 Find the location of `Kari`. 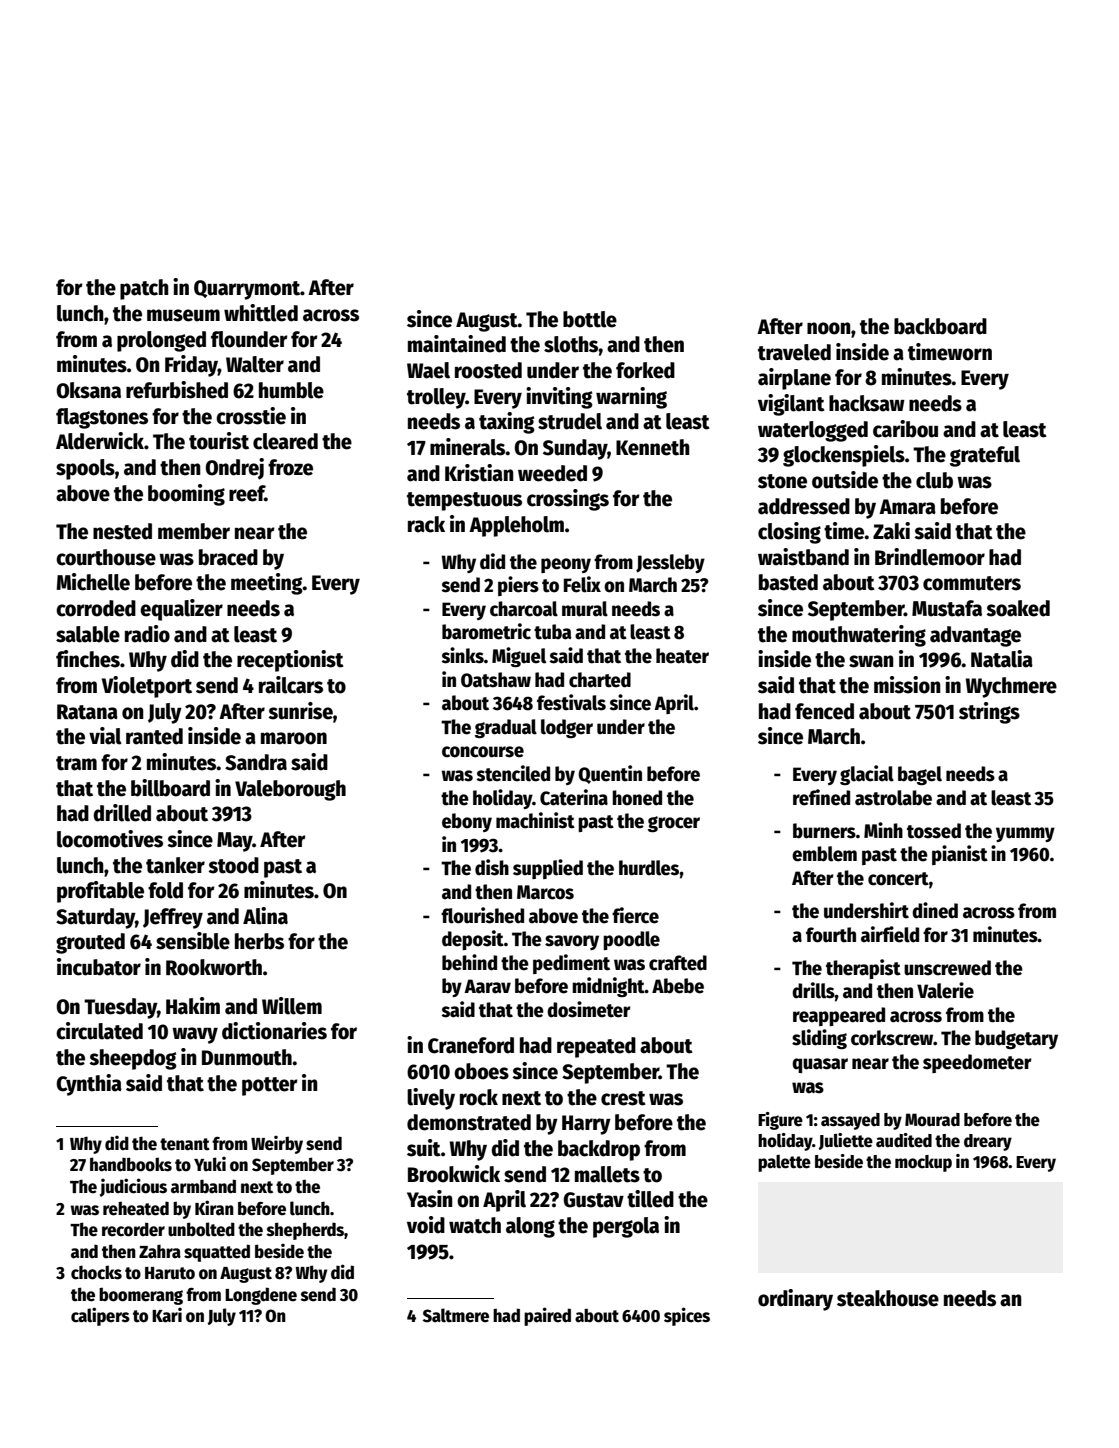

Kari is located at coordinates (167, 1315).
